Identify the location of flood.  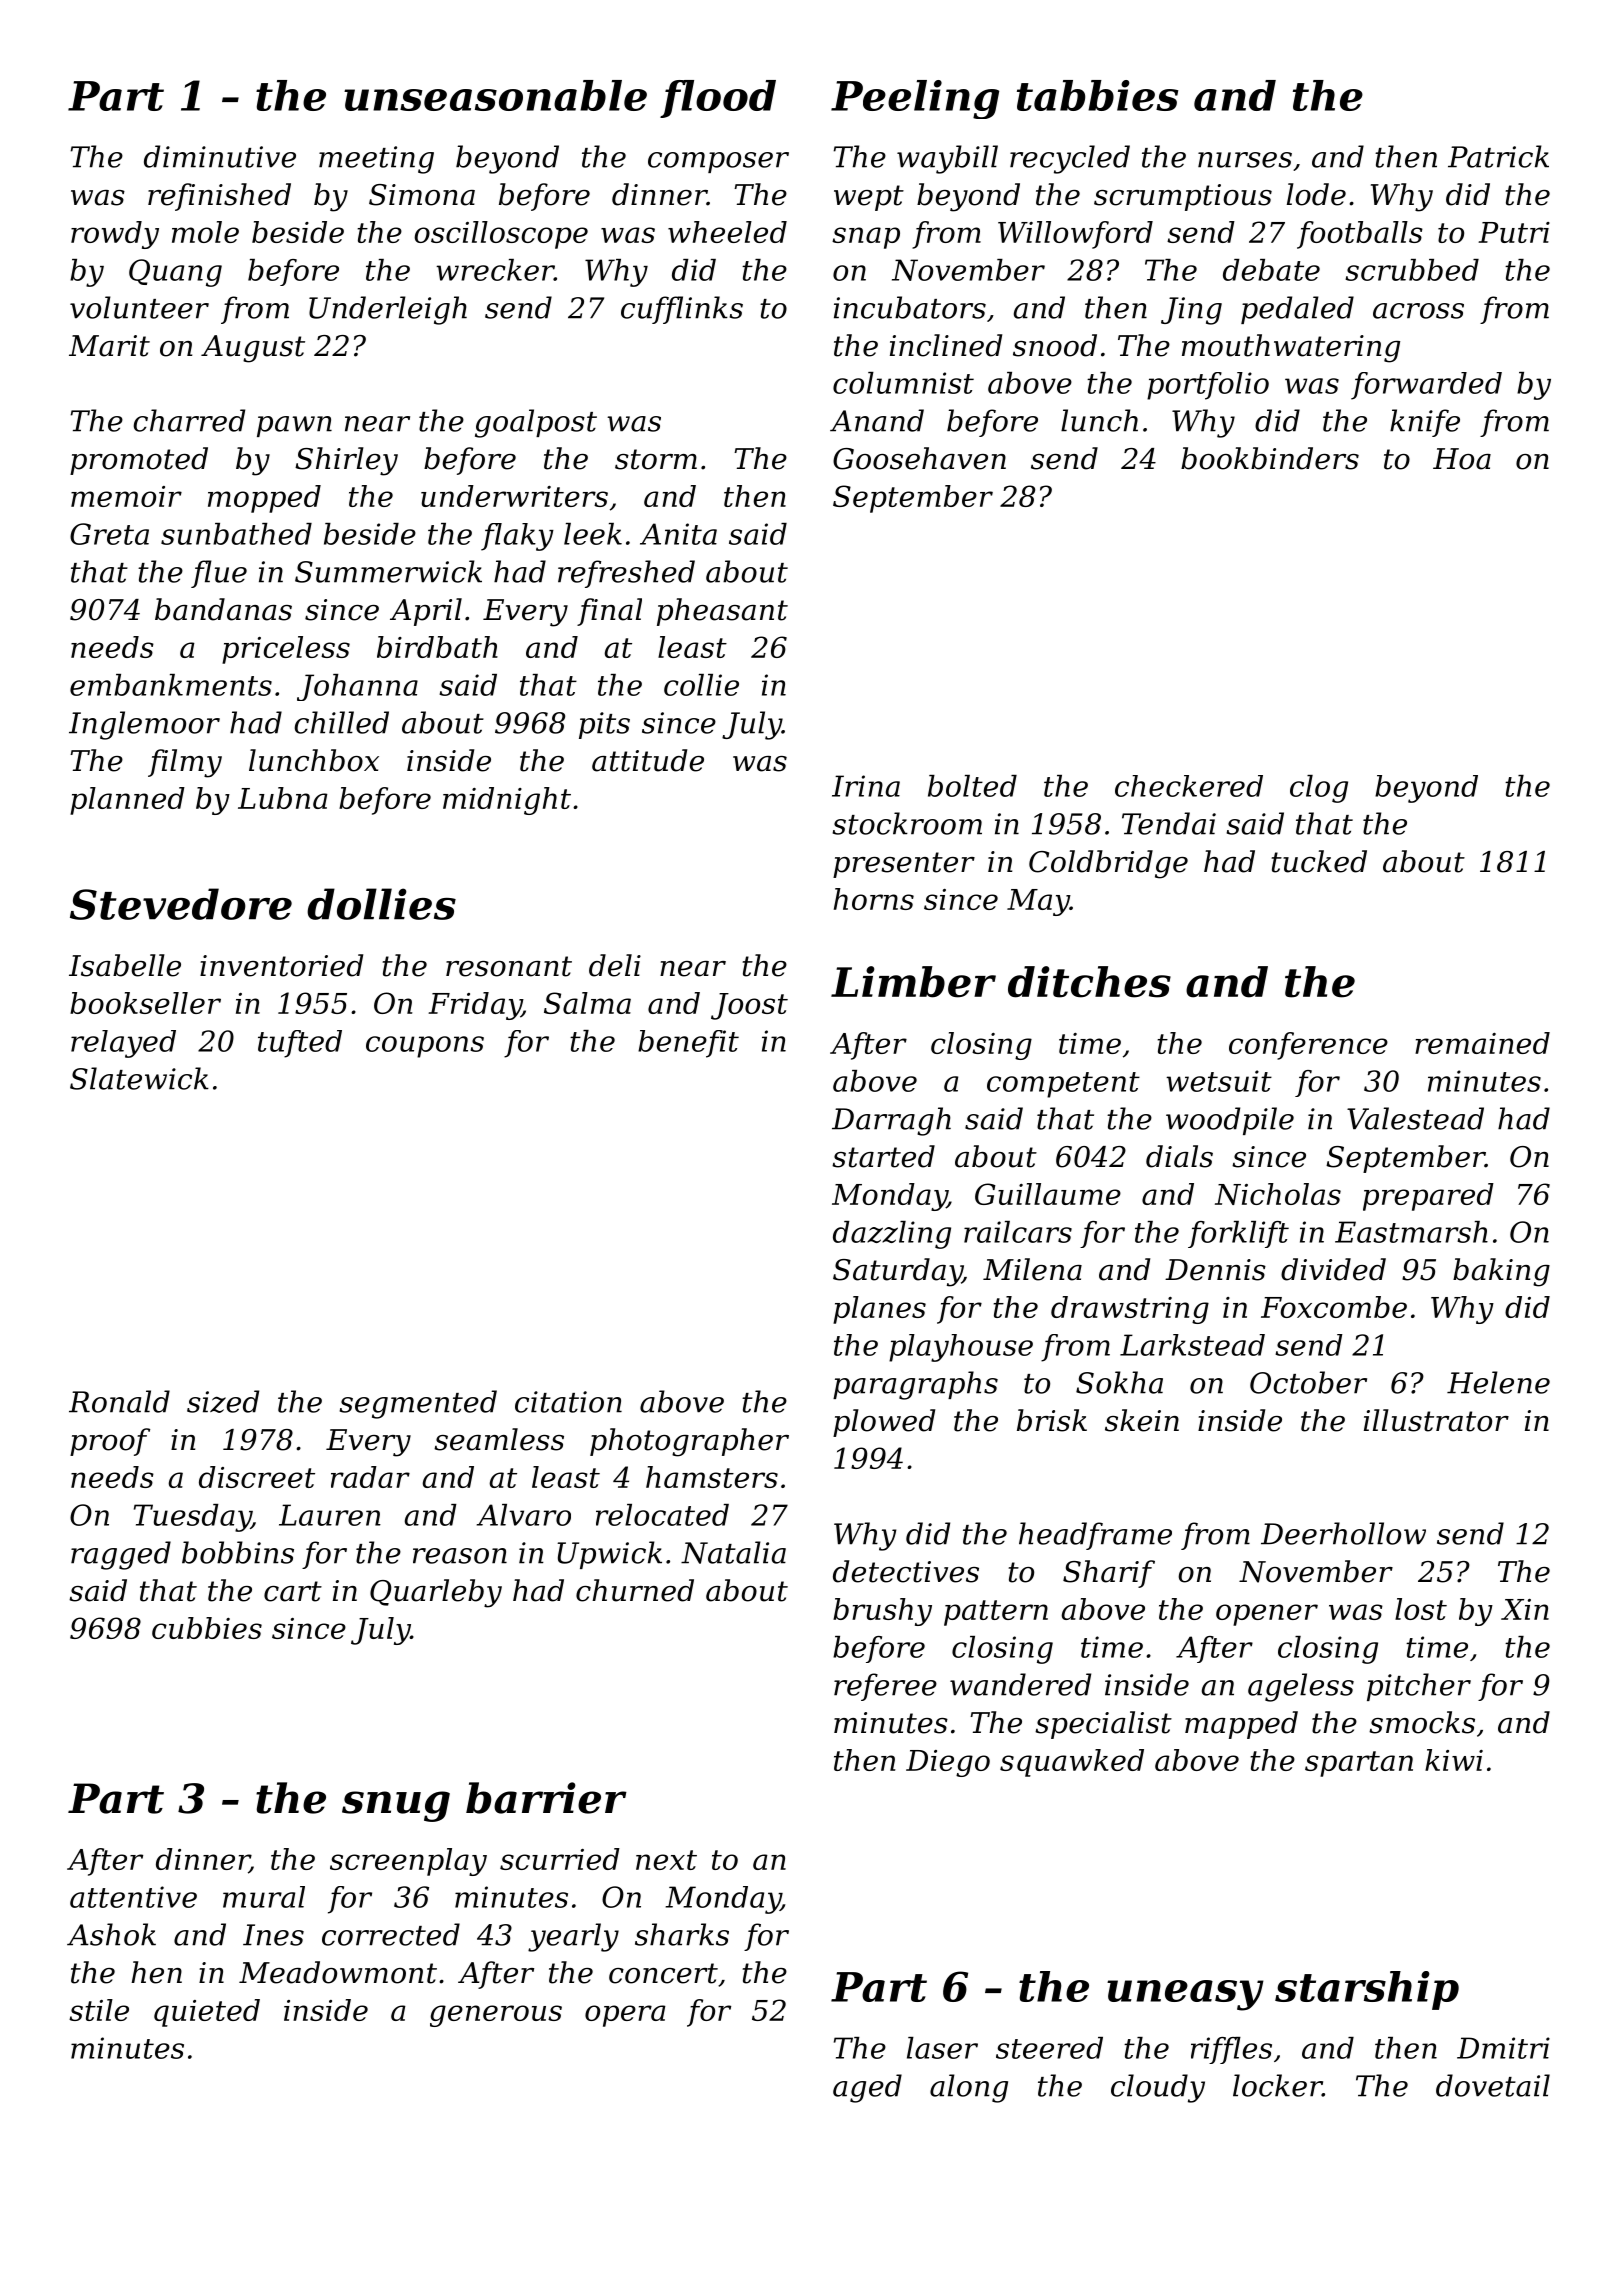
(718, 99).
